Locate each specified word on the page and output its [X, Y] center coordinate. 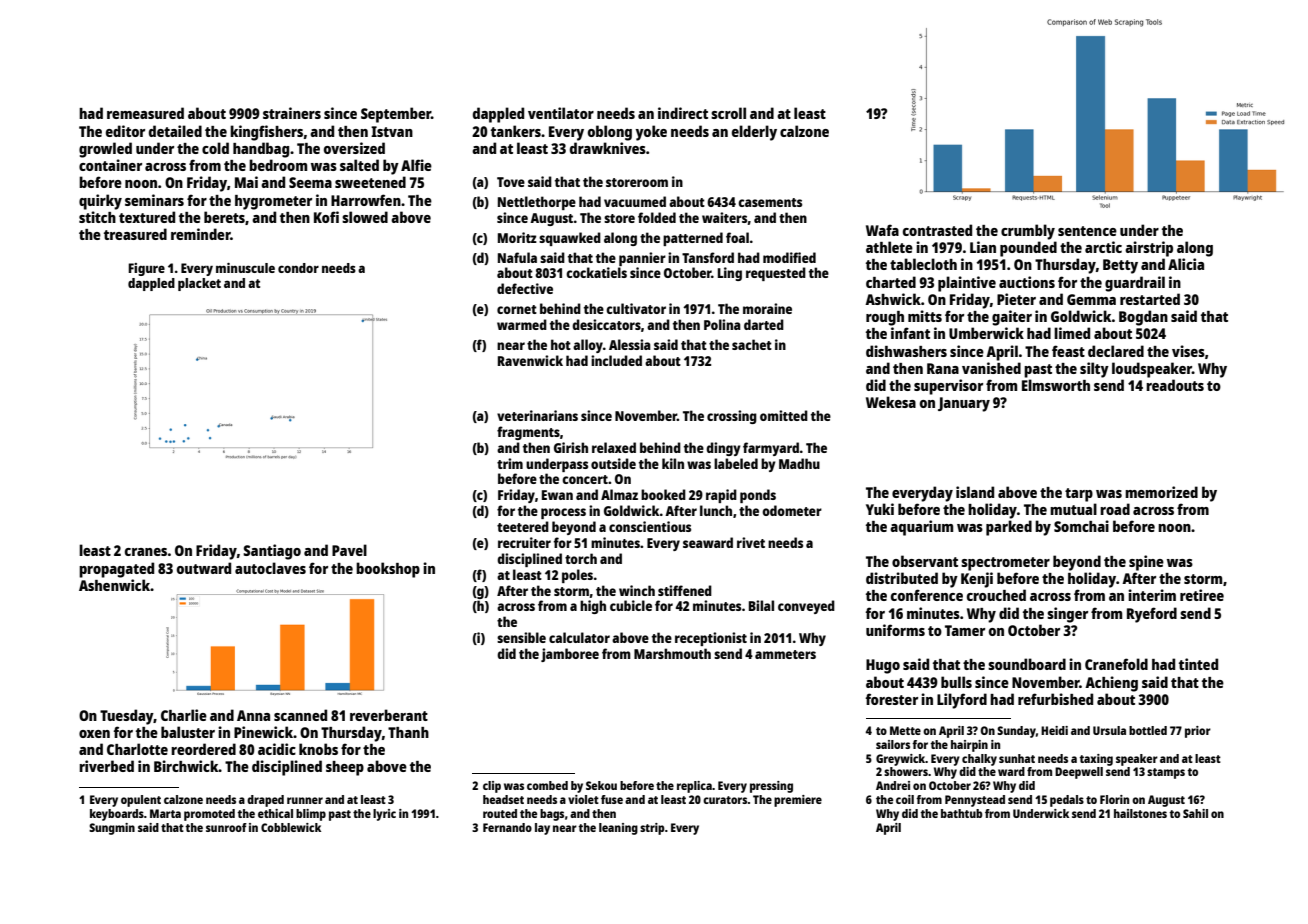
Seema [310, 182]
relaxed [614, 447]
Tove [511, 182]
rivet [751, 542]
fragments [528, 433]
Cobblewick [291, 827]
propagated [116, 570]
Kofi [326, 217]
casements [770, 202]
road [1115, 509]
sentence [1087, 231]
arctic [1103, 247]
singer [1067, 615]
